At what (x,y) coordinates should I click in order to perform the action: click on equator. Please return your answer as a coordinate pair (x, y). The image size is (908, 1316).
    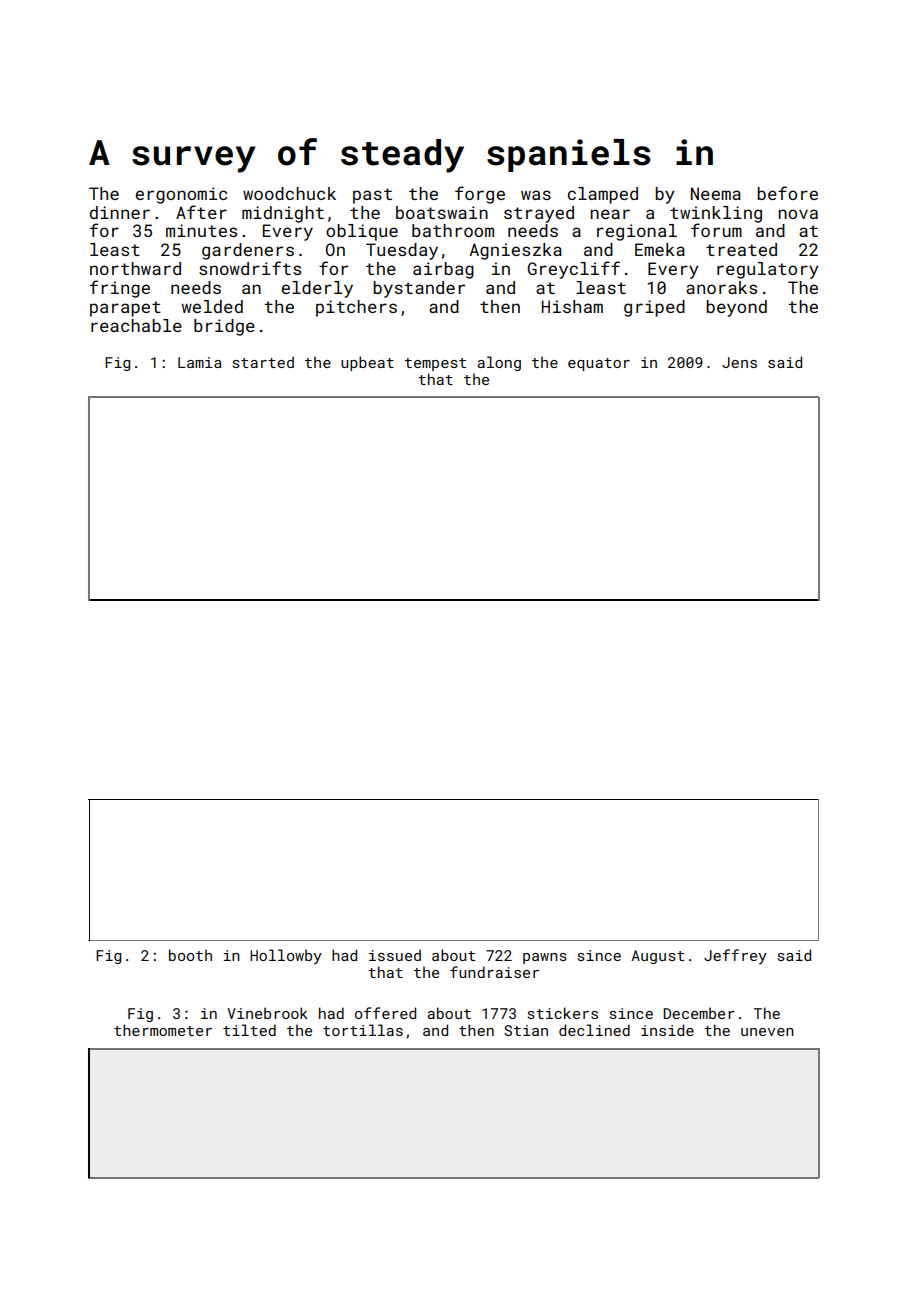
    Looking at the image, I should click on (599, 364).
